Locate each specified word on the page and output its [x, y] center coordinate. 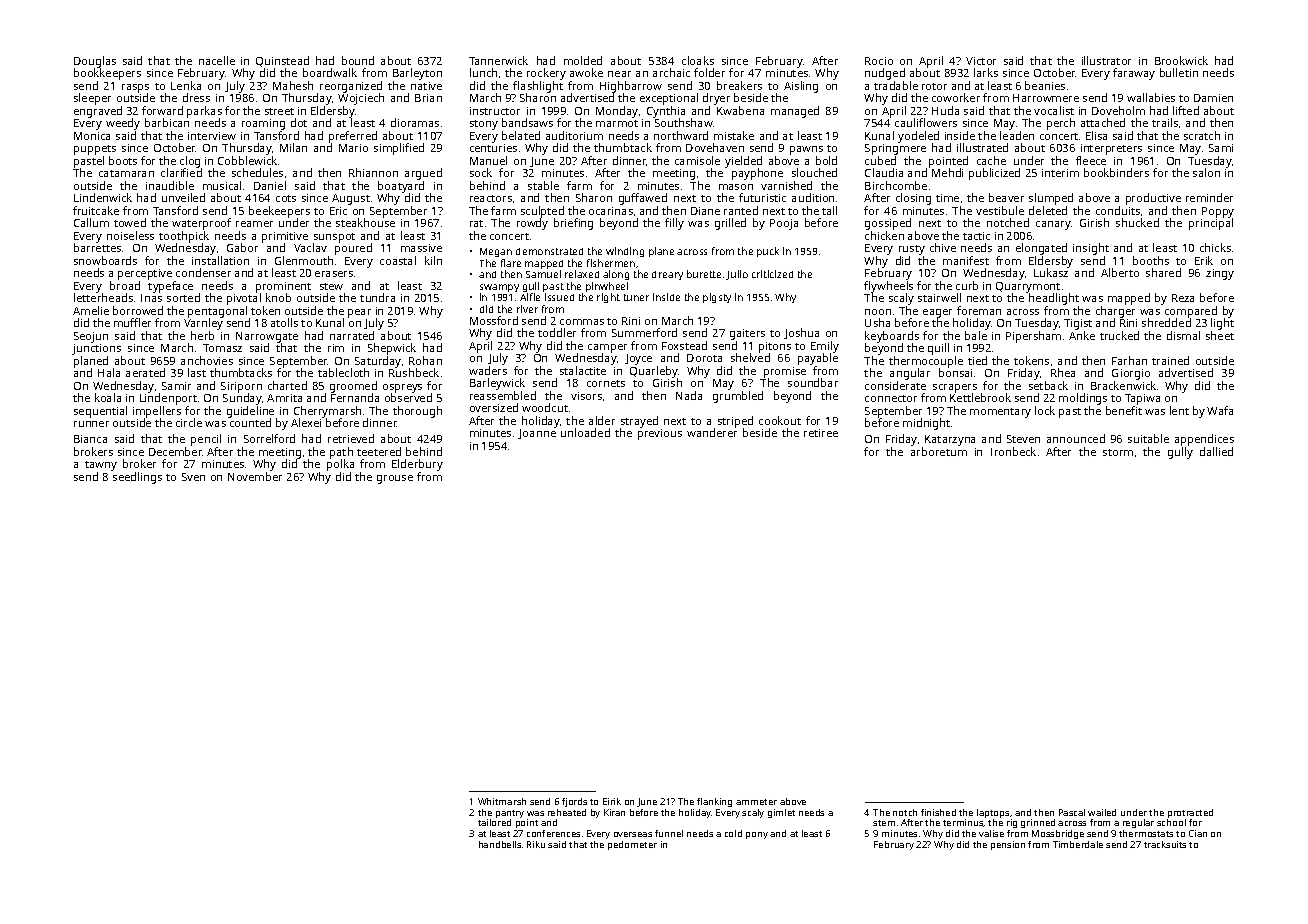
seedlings [137, 478]
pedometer [632, 845]
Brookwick [1181, 60]
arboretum [939, 451]
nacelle [217, 60]
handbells [500, 844]
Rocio [879, 61]
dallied [1216, 451]
